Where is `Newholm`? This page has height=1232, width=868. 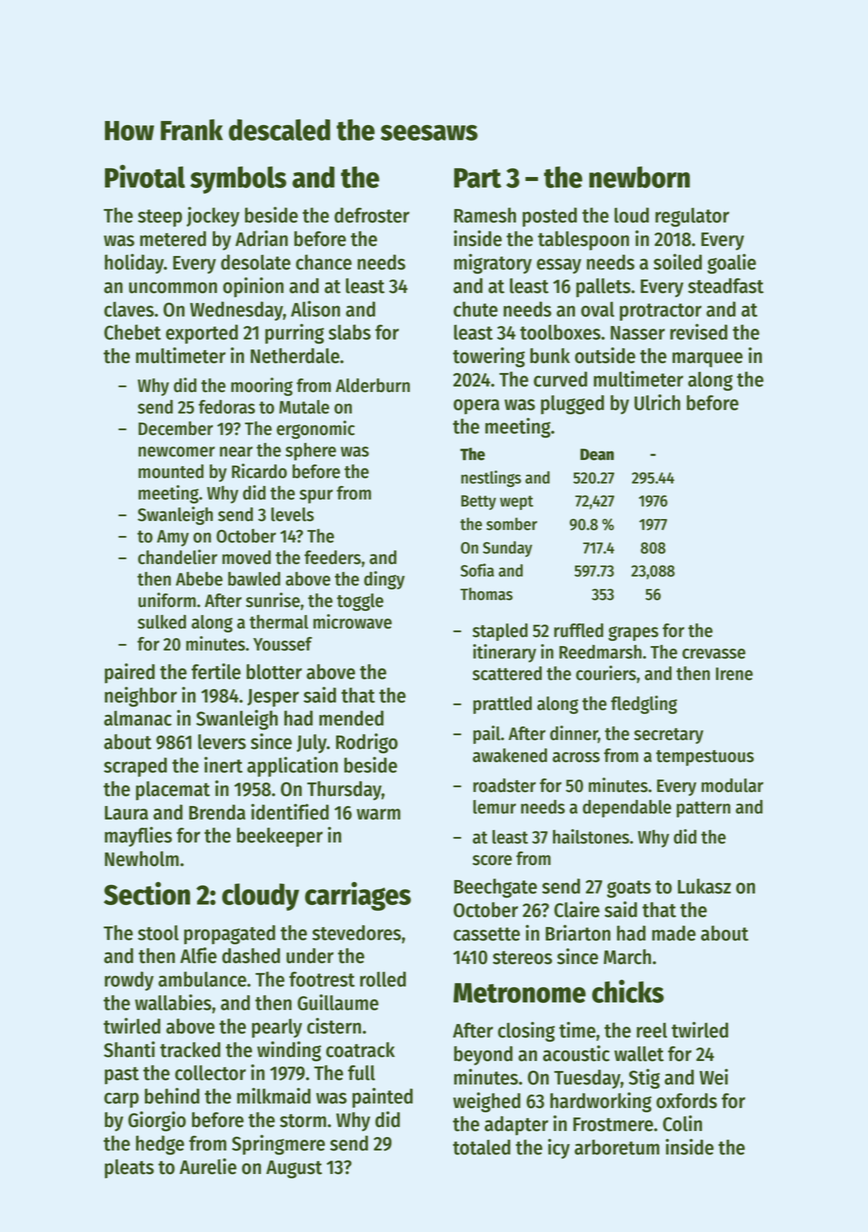 Newholm is located at coordinates (142, 859).
